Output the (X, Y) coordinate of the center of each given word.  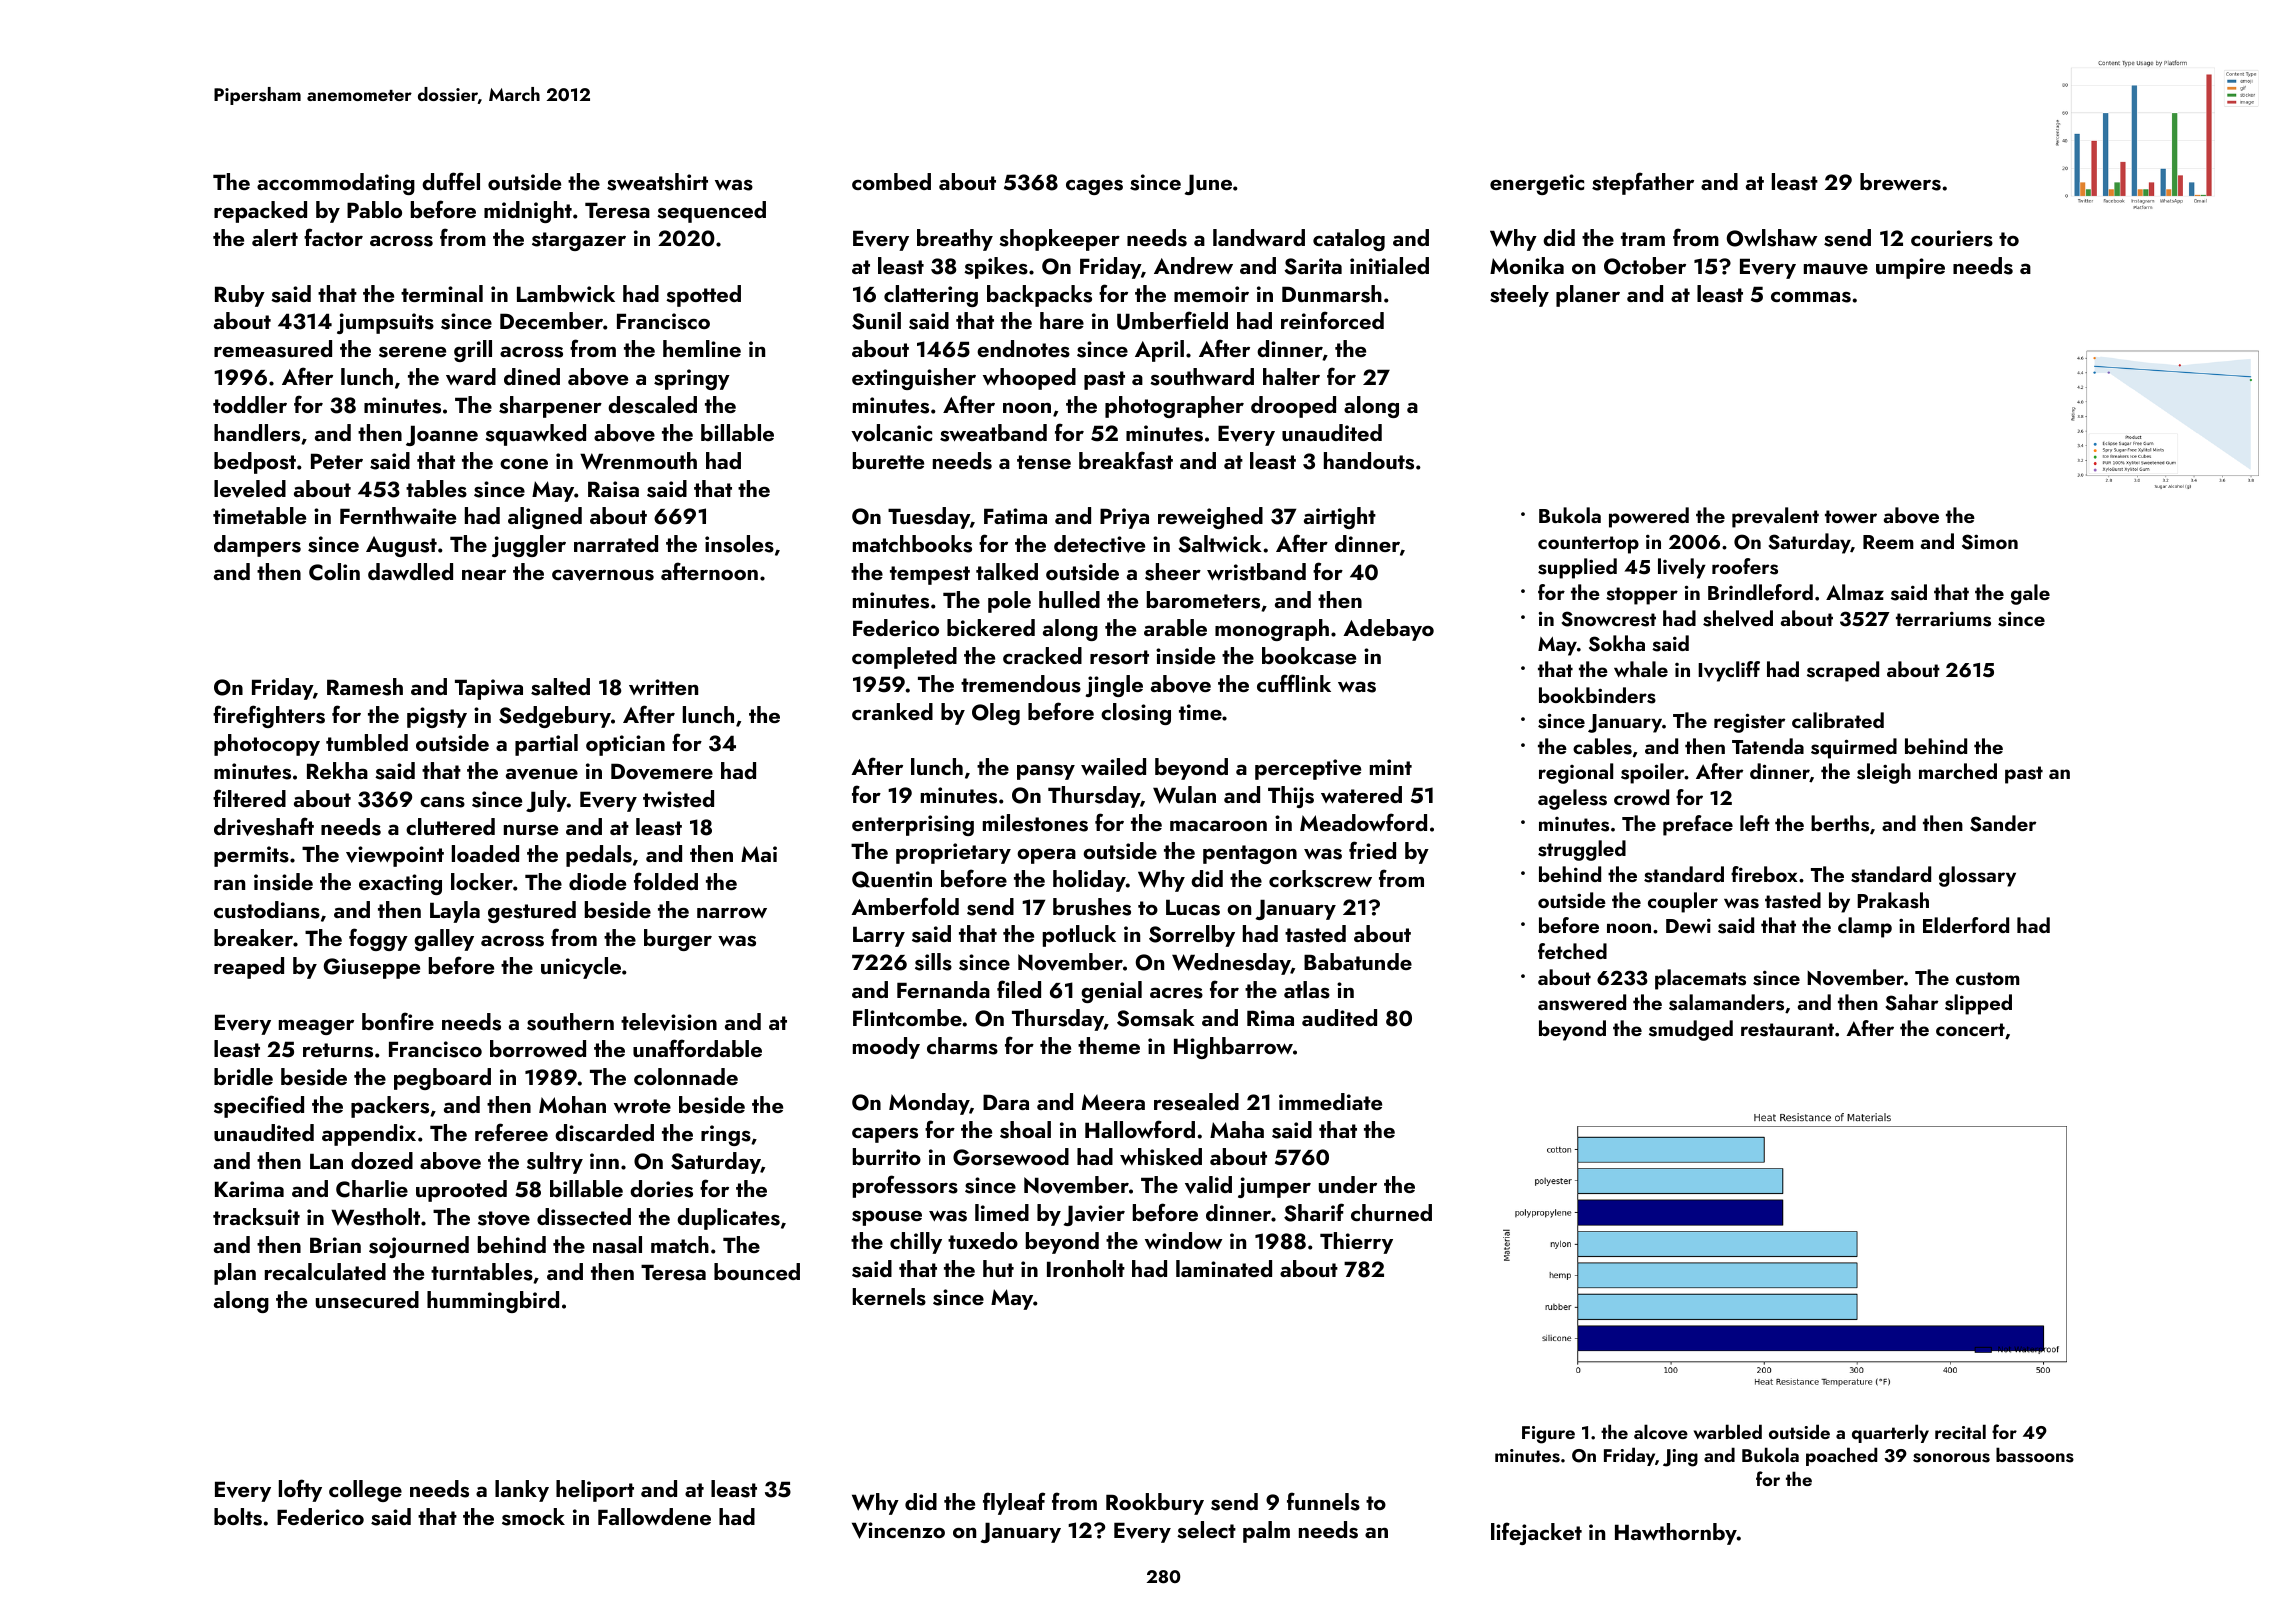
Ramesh (365, 687)
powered (1649, 517)
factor (333, 237)
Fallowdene (654, 1516)
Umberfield (1172, 320)
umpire (1910, 268)
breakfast (1126, 460)
